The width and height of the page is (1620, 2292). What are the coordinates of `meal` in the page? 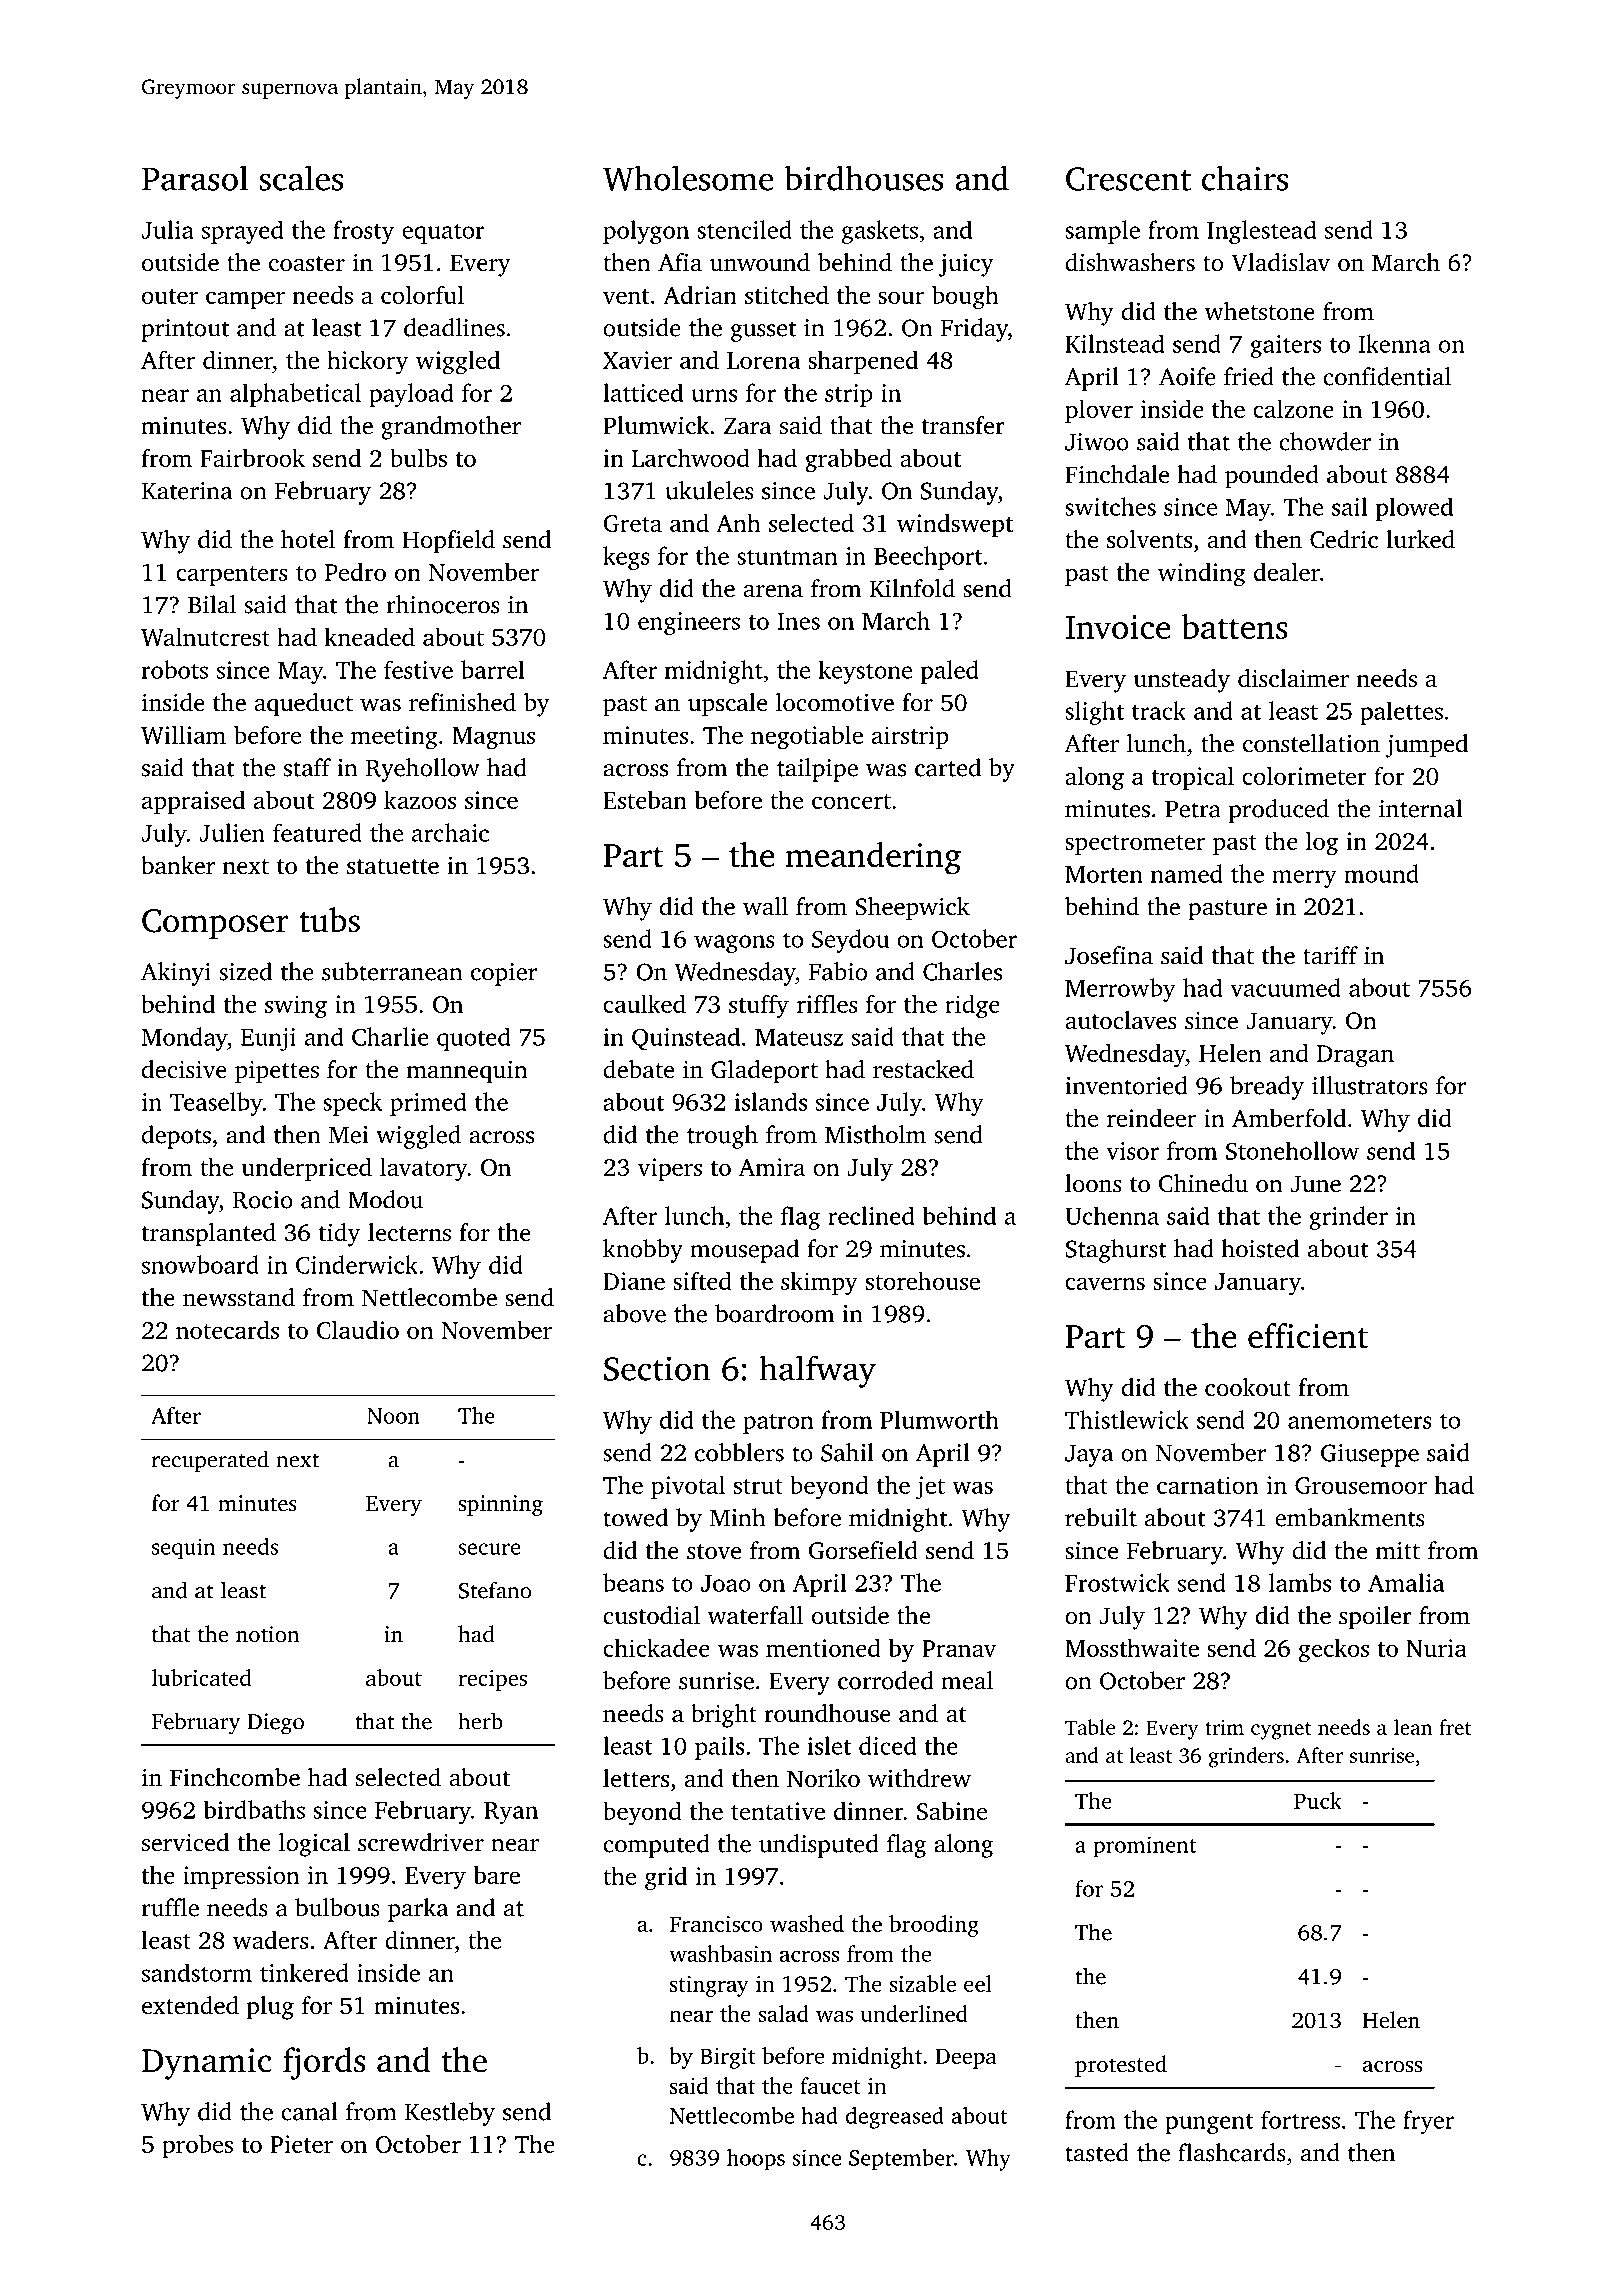 It's located at (967, 1680).
